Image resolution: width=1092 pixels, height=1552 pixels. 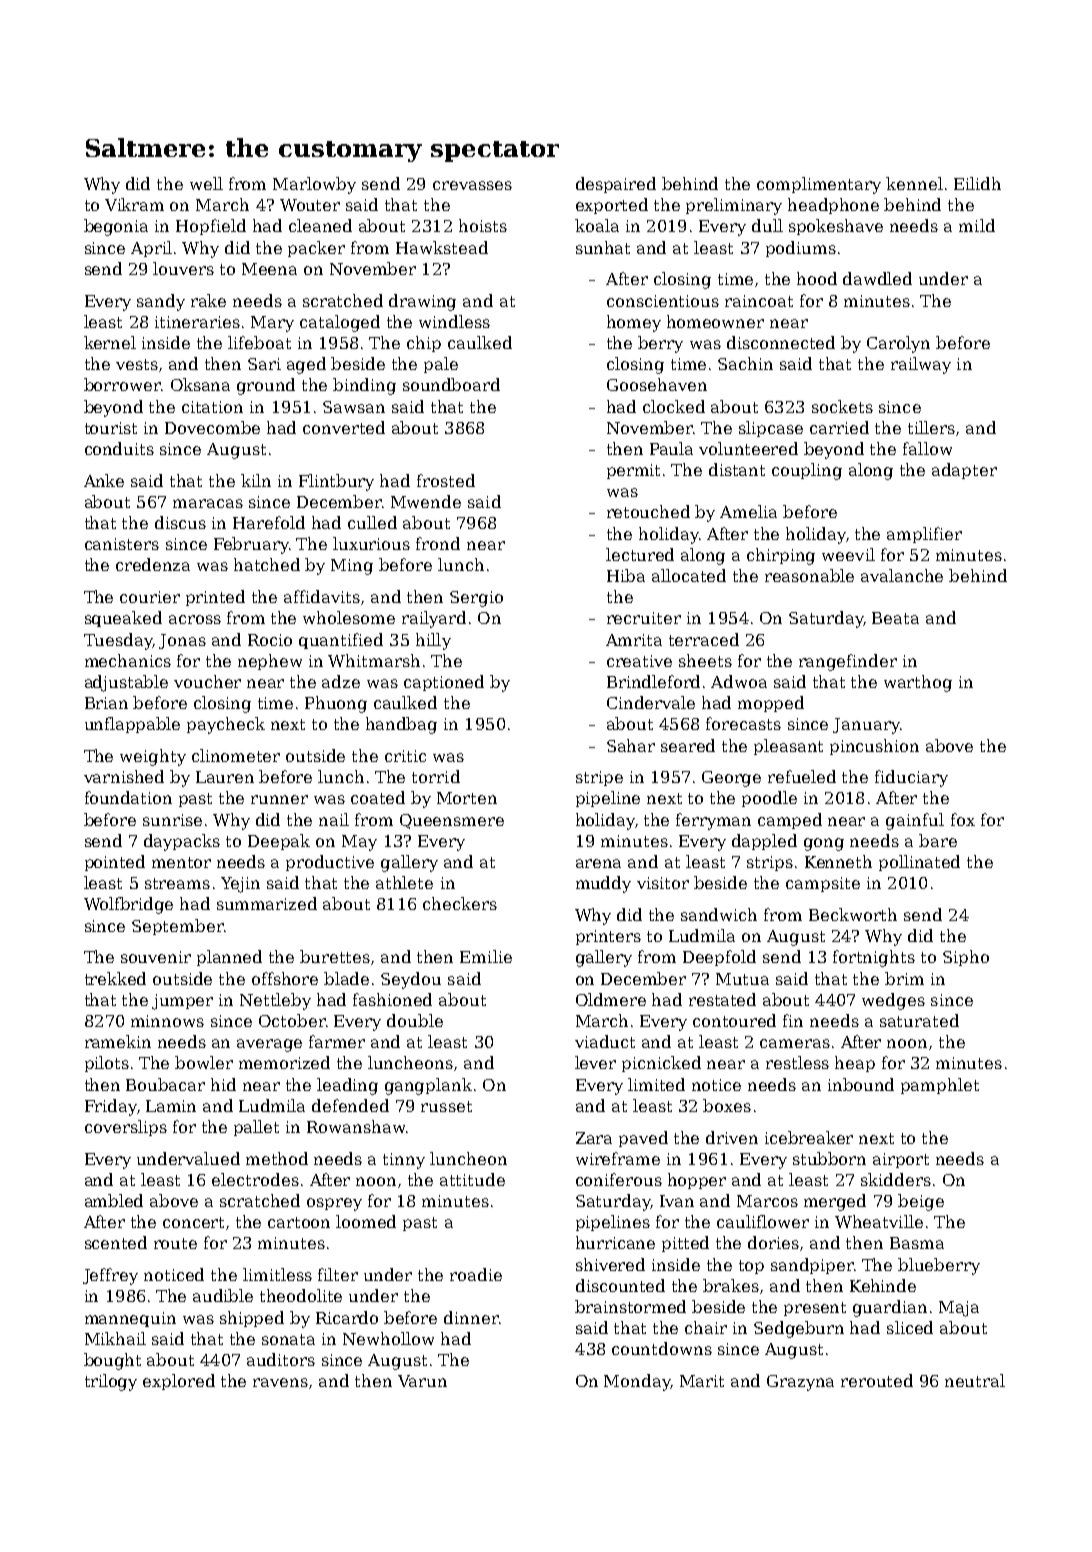 I want to click on pollinated, so click(x=919, y=863).
